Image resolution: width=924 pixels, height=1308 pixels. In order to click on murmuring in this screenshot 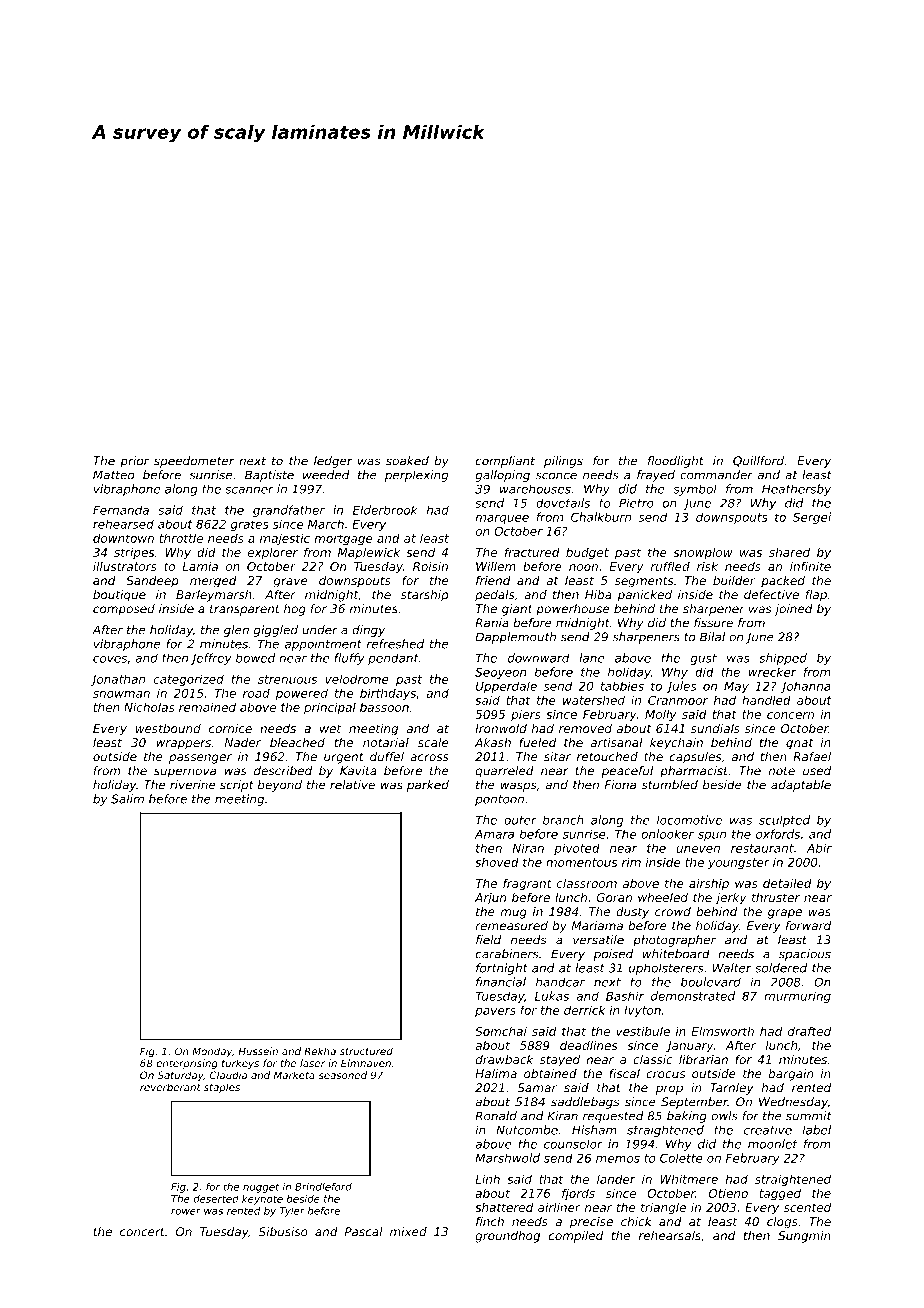, I will do `click(797, 997)`.
